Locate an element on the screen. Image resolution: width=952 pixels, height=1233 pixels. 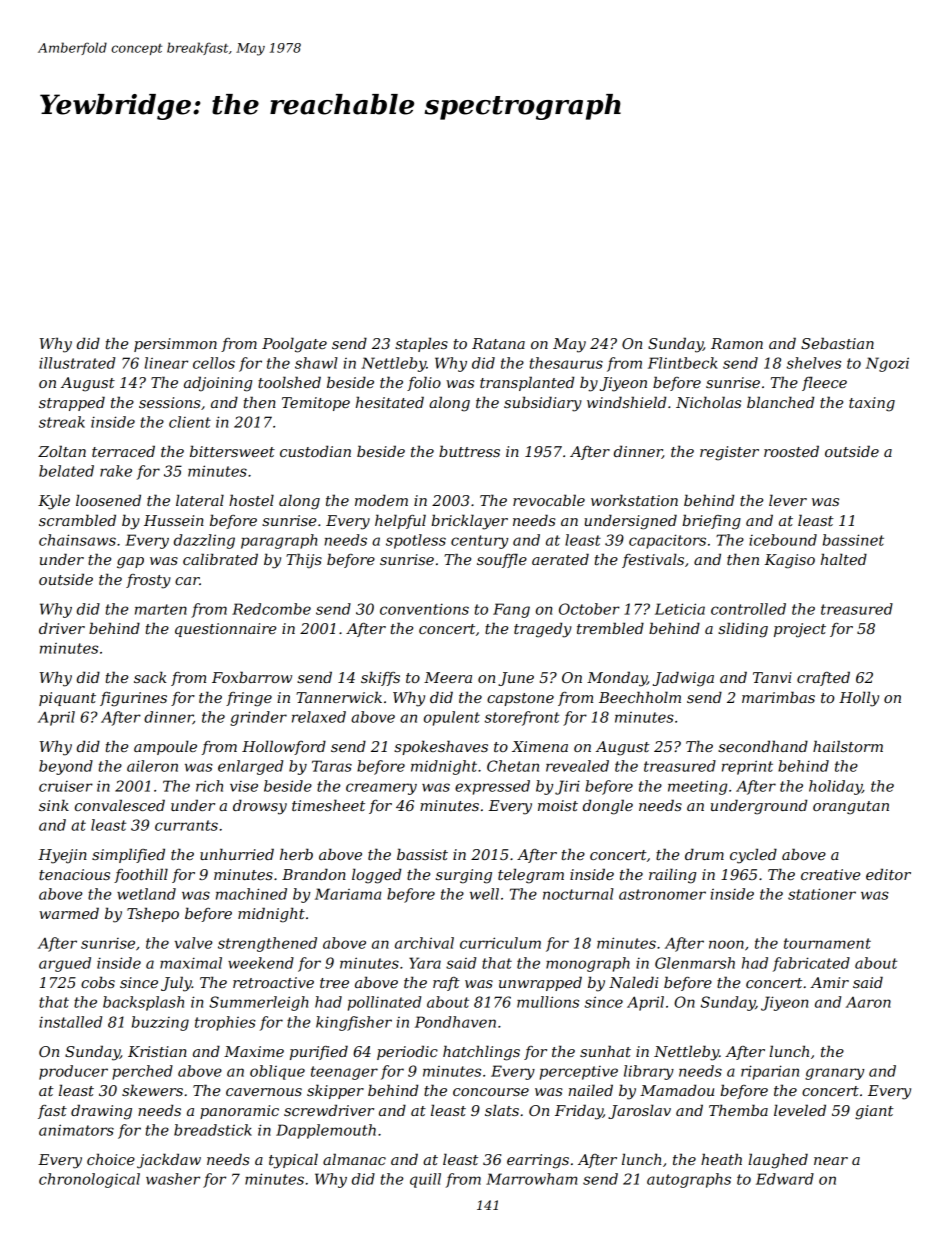
Jiri is located at coordinates (567, 787).
